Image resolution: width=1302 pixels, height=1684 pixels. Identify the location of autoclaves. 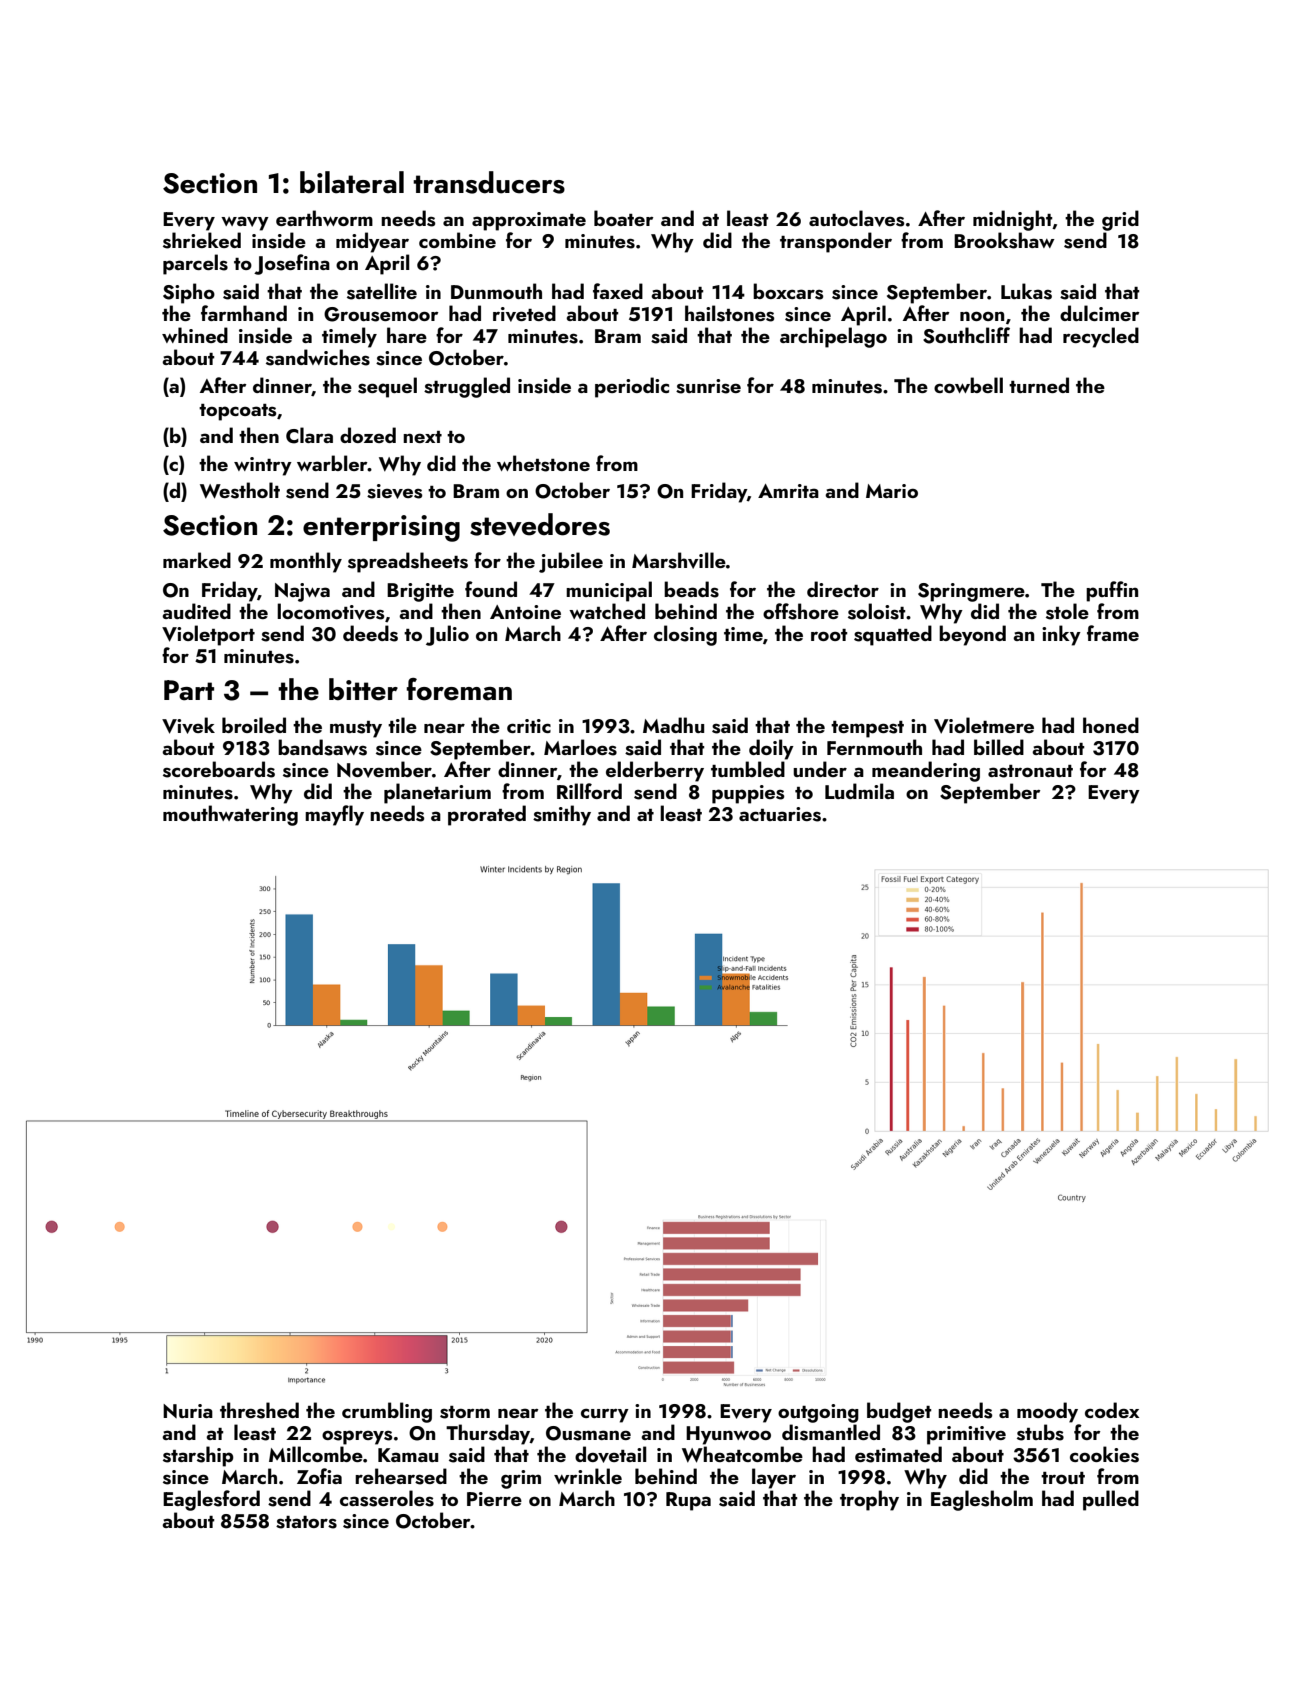
(856, 218).
